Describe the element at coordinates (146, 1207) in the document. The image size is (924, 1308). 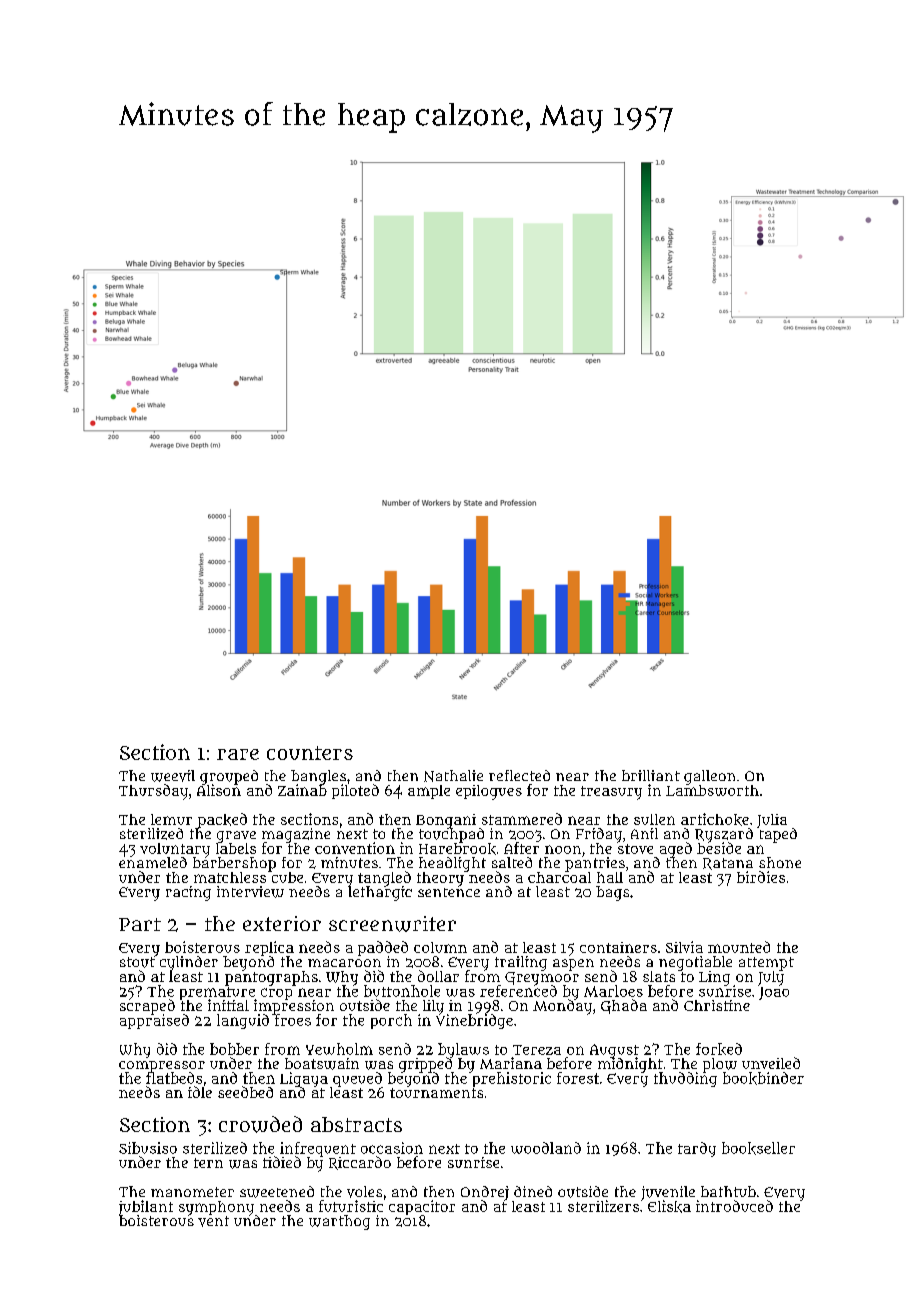
I see `jubilant` at that location.
